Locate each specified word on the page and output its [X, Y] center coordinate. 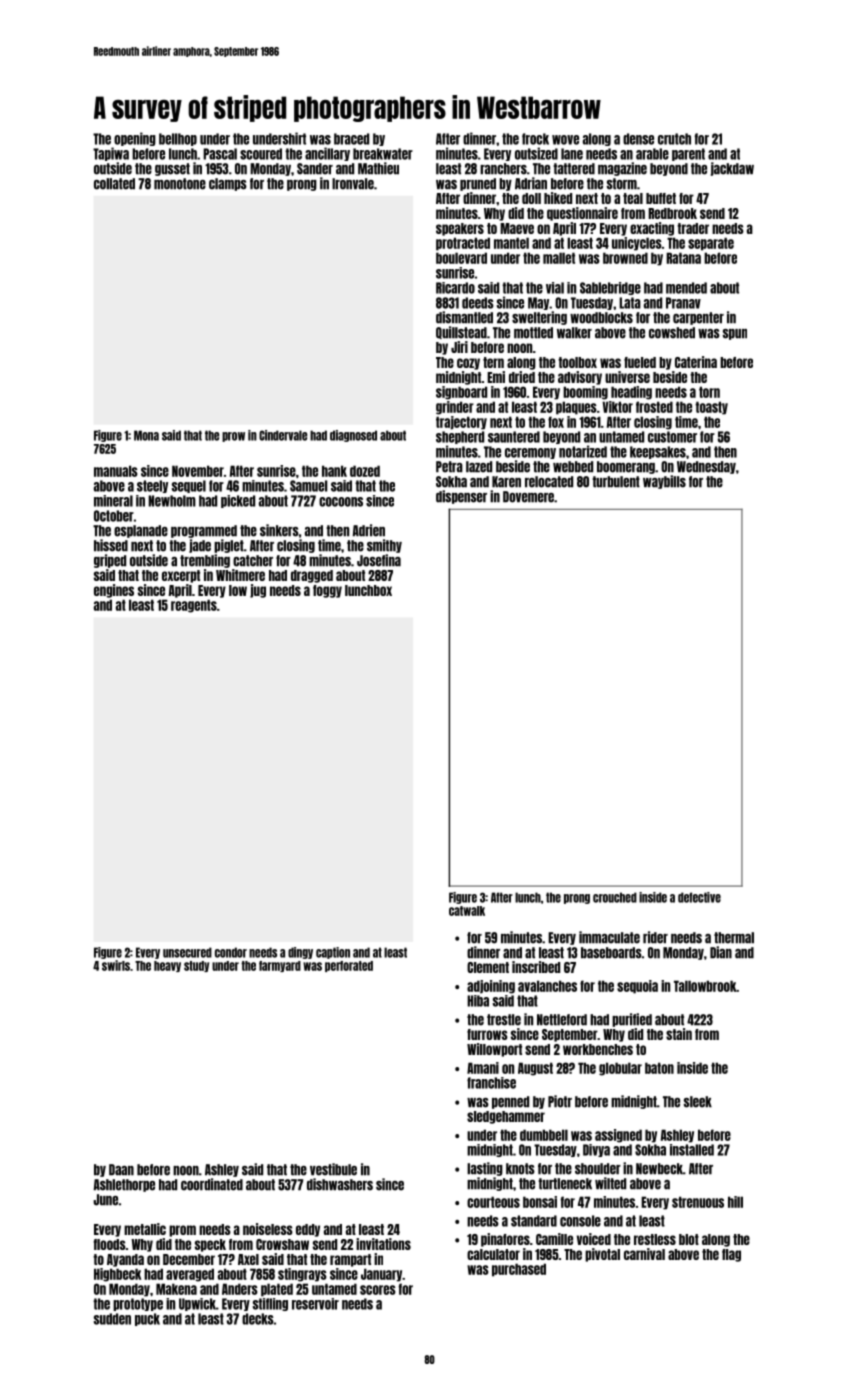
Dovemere [528, 497]
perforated [349, 966]
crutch [674, 139]
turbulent [616, 482]
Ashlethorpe [124, 1185]
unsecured [187, 952]
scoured [261, 154]
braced [351, 139]
